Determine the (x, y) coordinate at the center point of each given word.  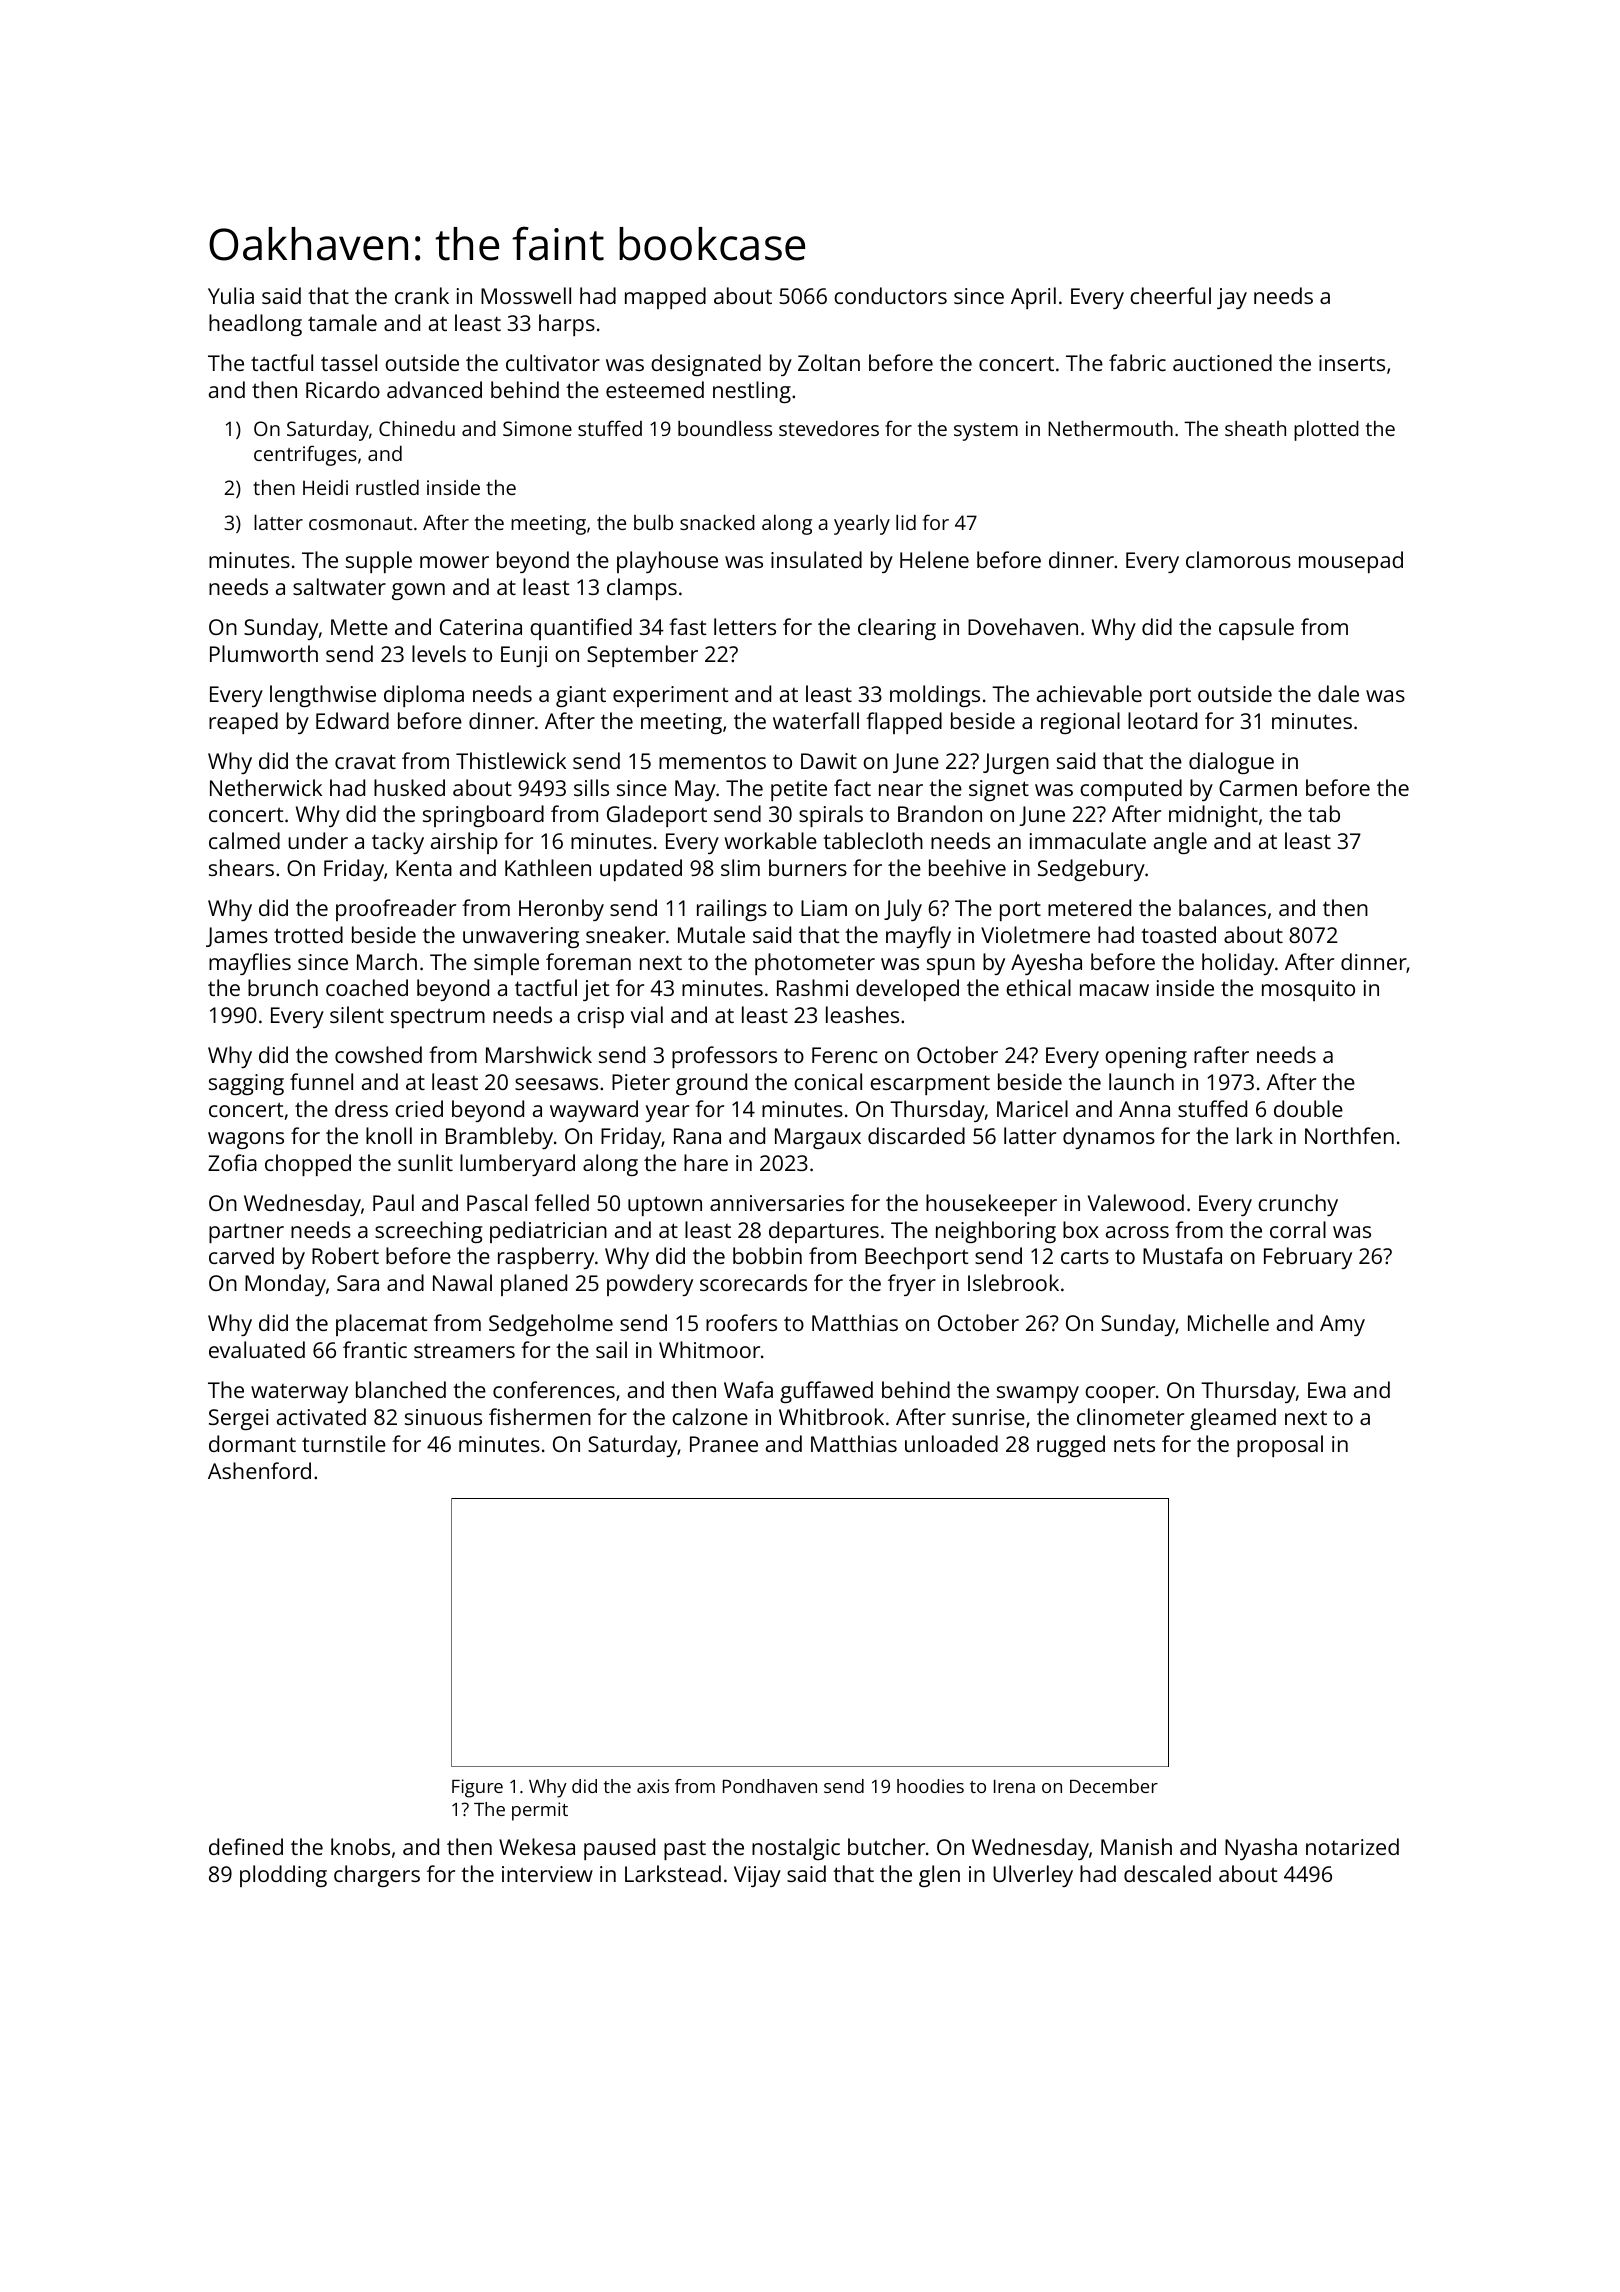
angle (1180, 843)
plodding (283, 1876)
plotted (1326, 431)
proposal (1280, 1446)
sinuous (443, 1417)
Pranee (724, 1444)
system (986, 432)
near (901, 790)
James (237, 937)
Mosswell (526, 295)
